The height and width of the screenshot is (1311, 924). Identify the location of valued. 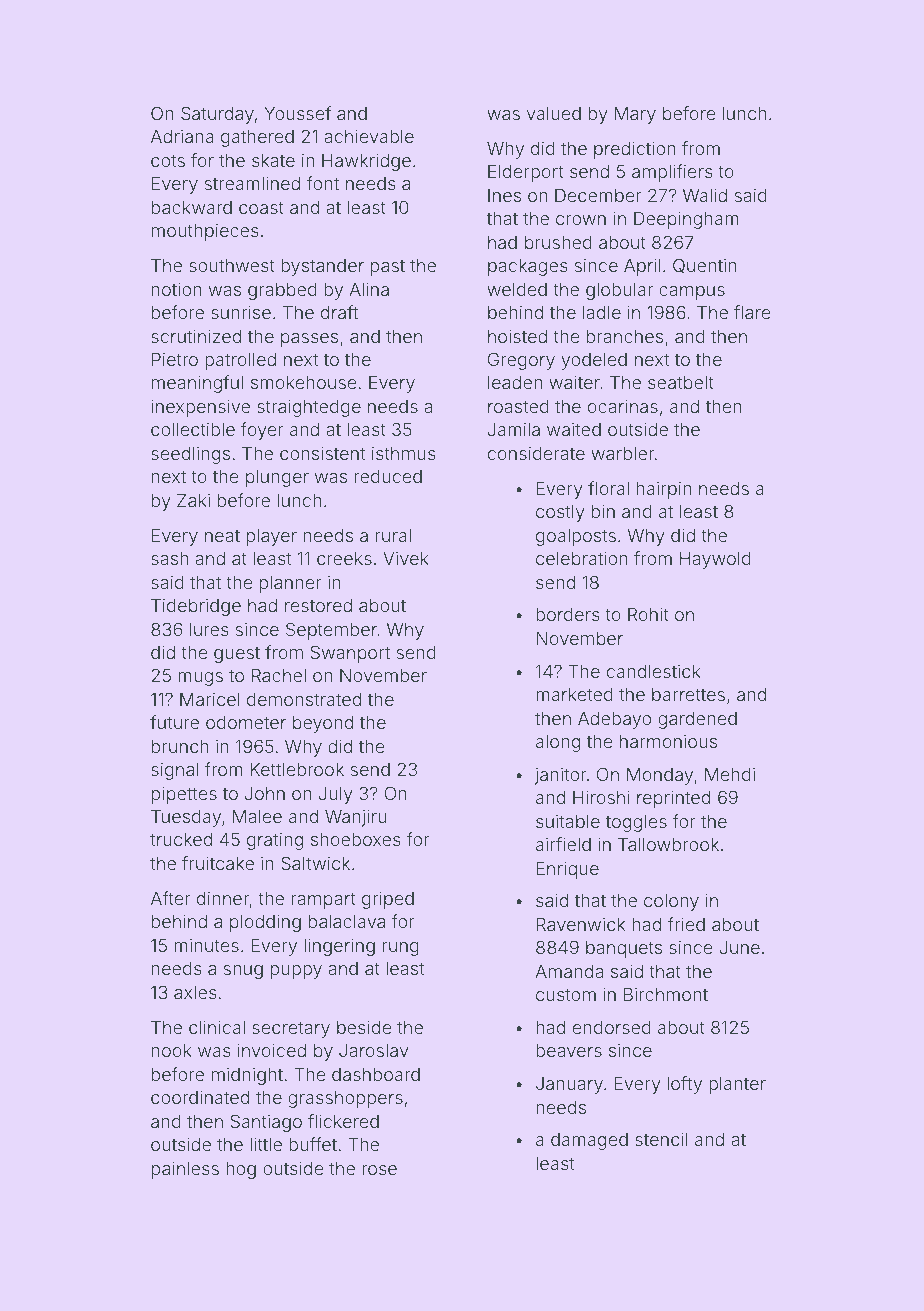
(554, 113).
